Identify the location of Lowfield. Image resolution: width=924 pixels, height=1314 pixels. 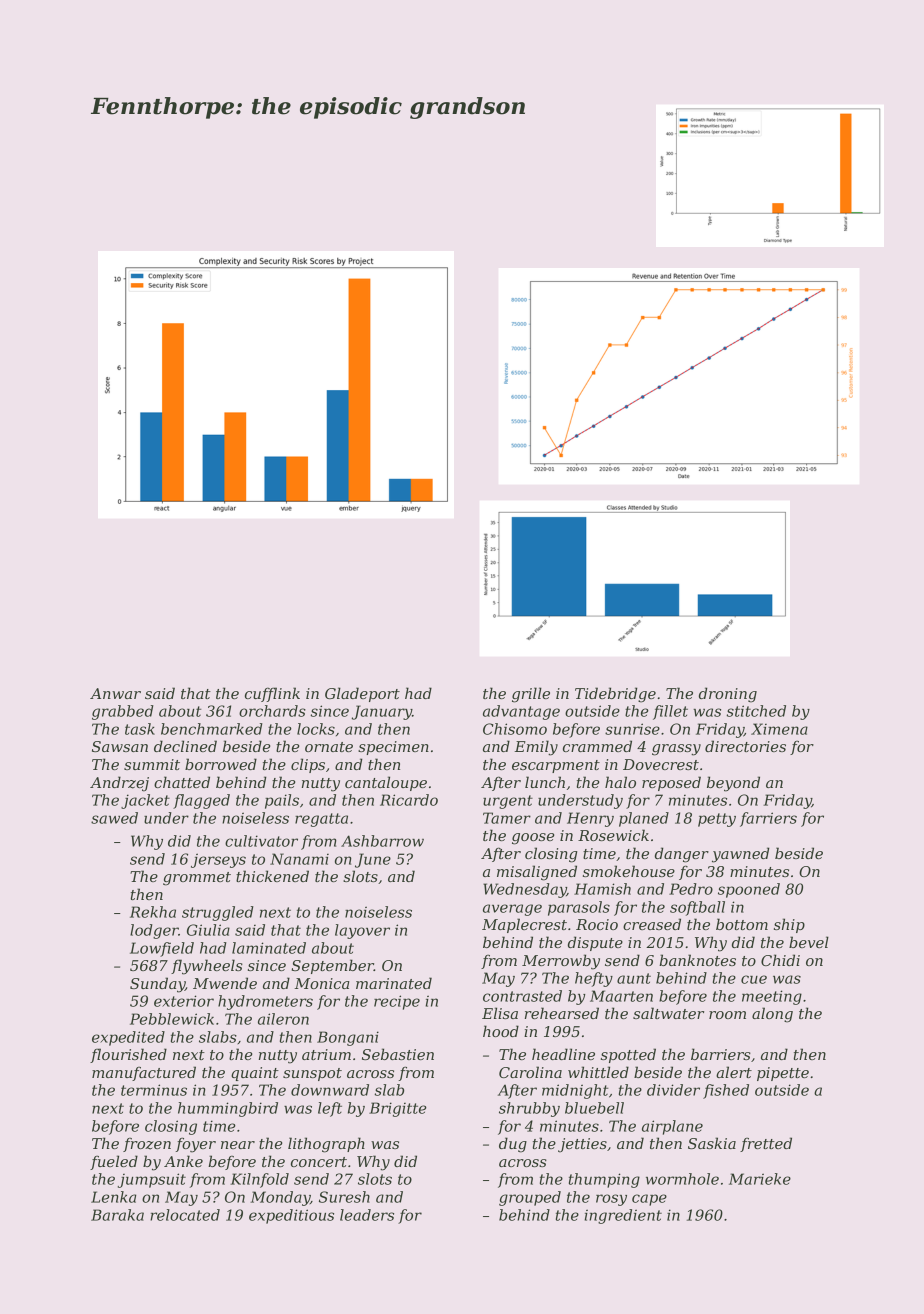
(162, 949).
